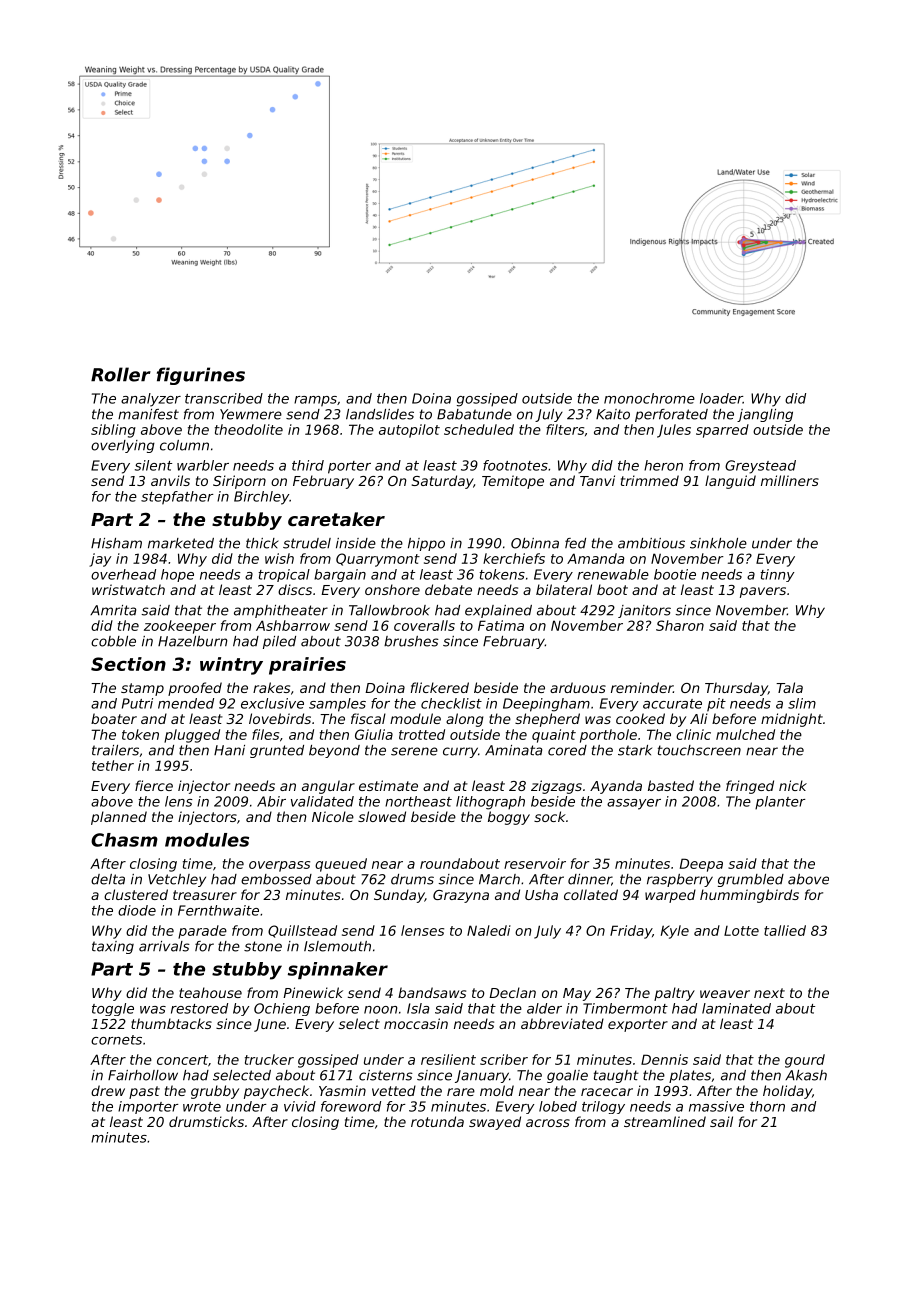 The image size is (924, 1311). Describe the element at coordinates (382, 816) in the page. I see `slowed` at that location.
